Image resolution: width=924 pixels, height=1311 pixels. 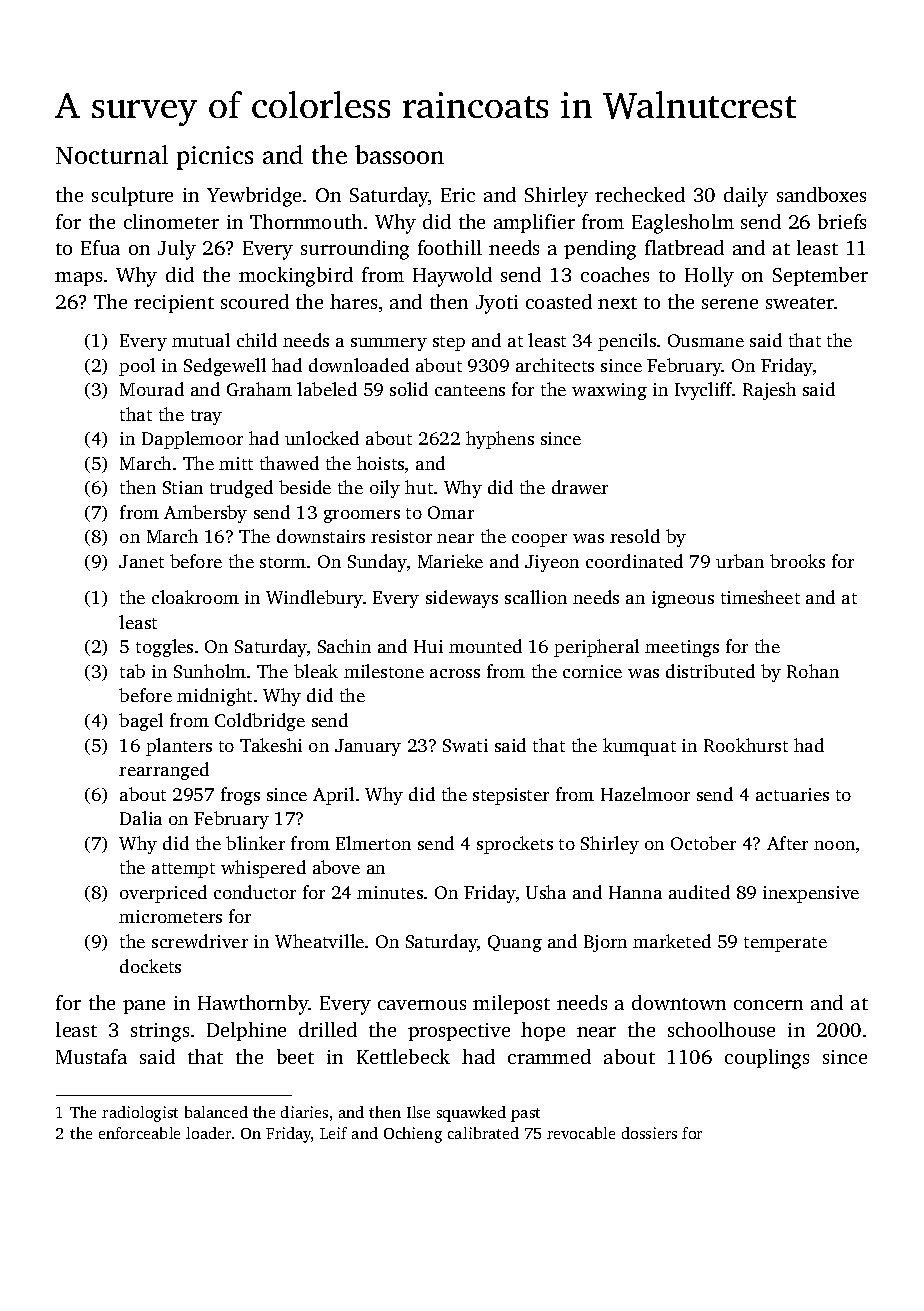 What do you see at coordinates (399, 154) in the screenshot?
I see `bassoon` at bounding box center [399, 154].
